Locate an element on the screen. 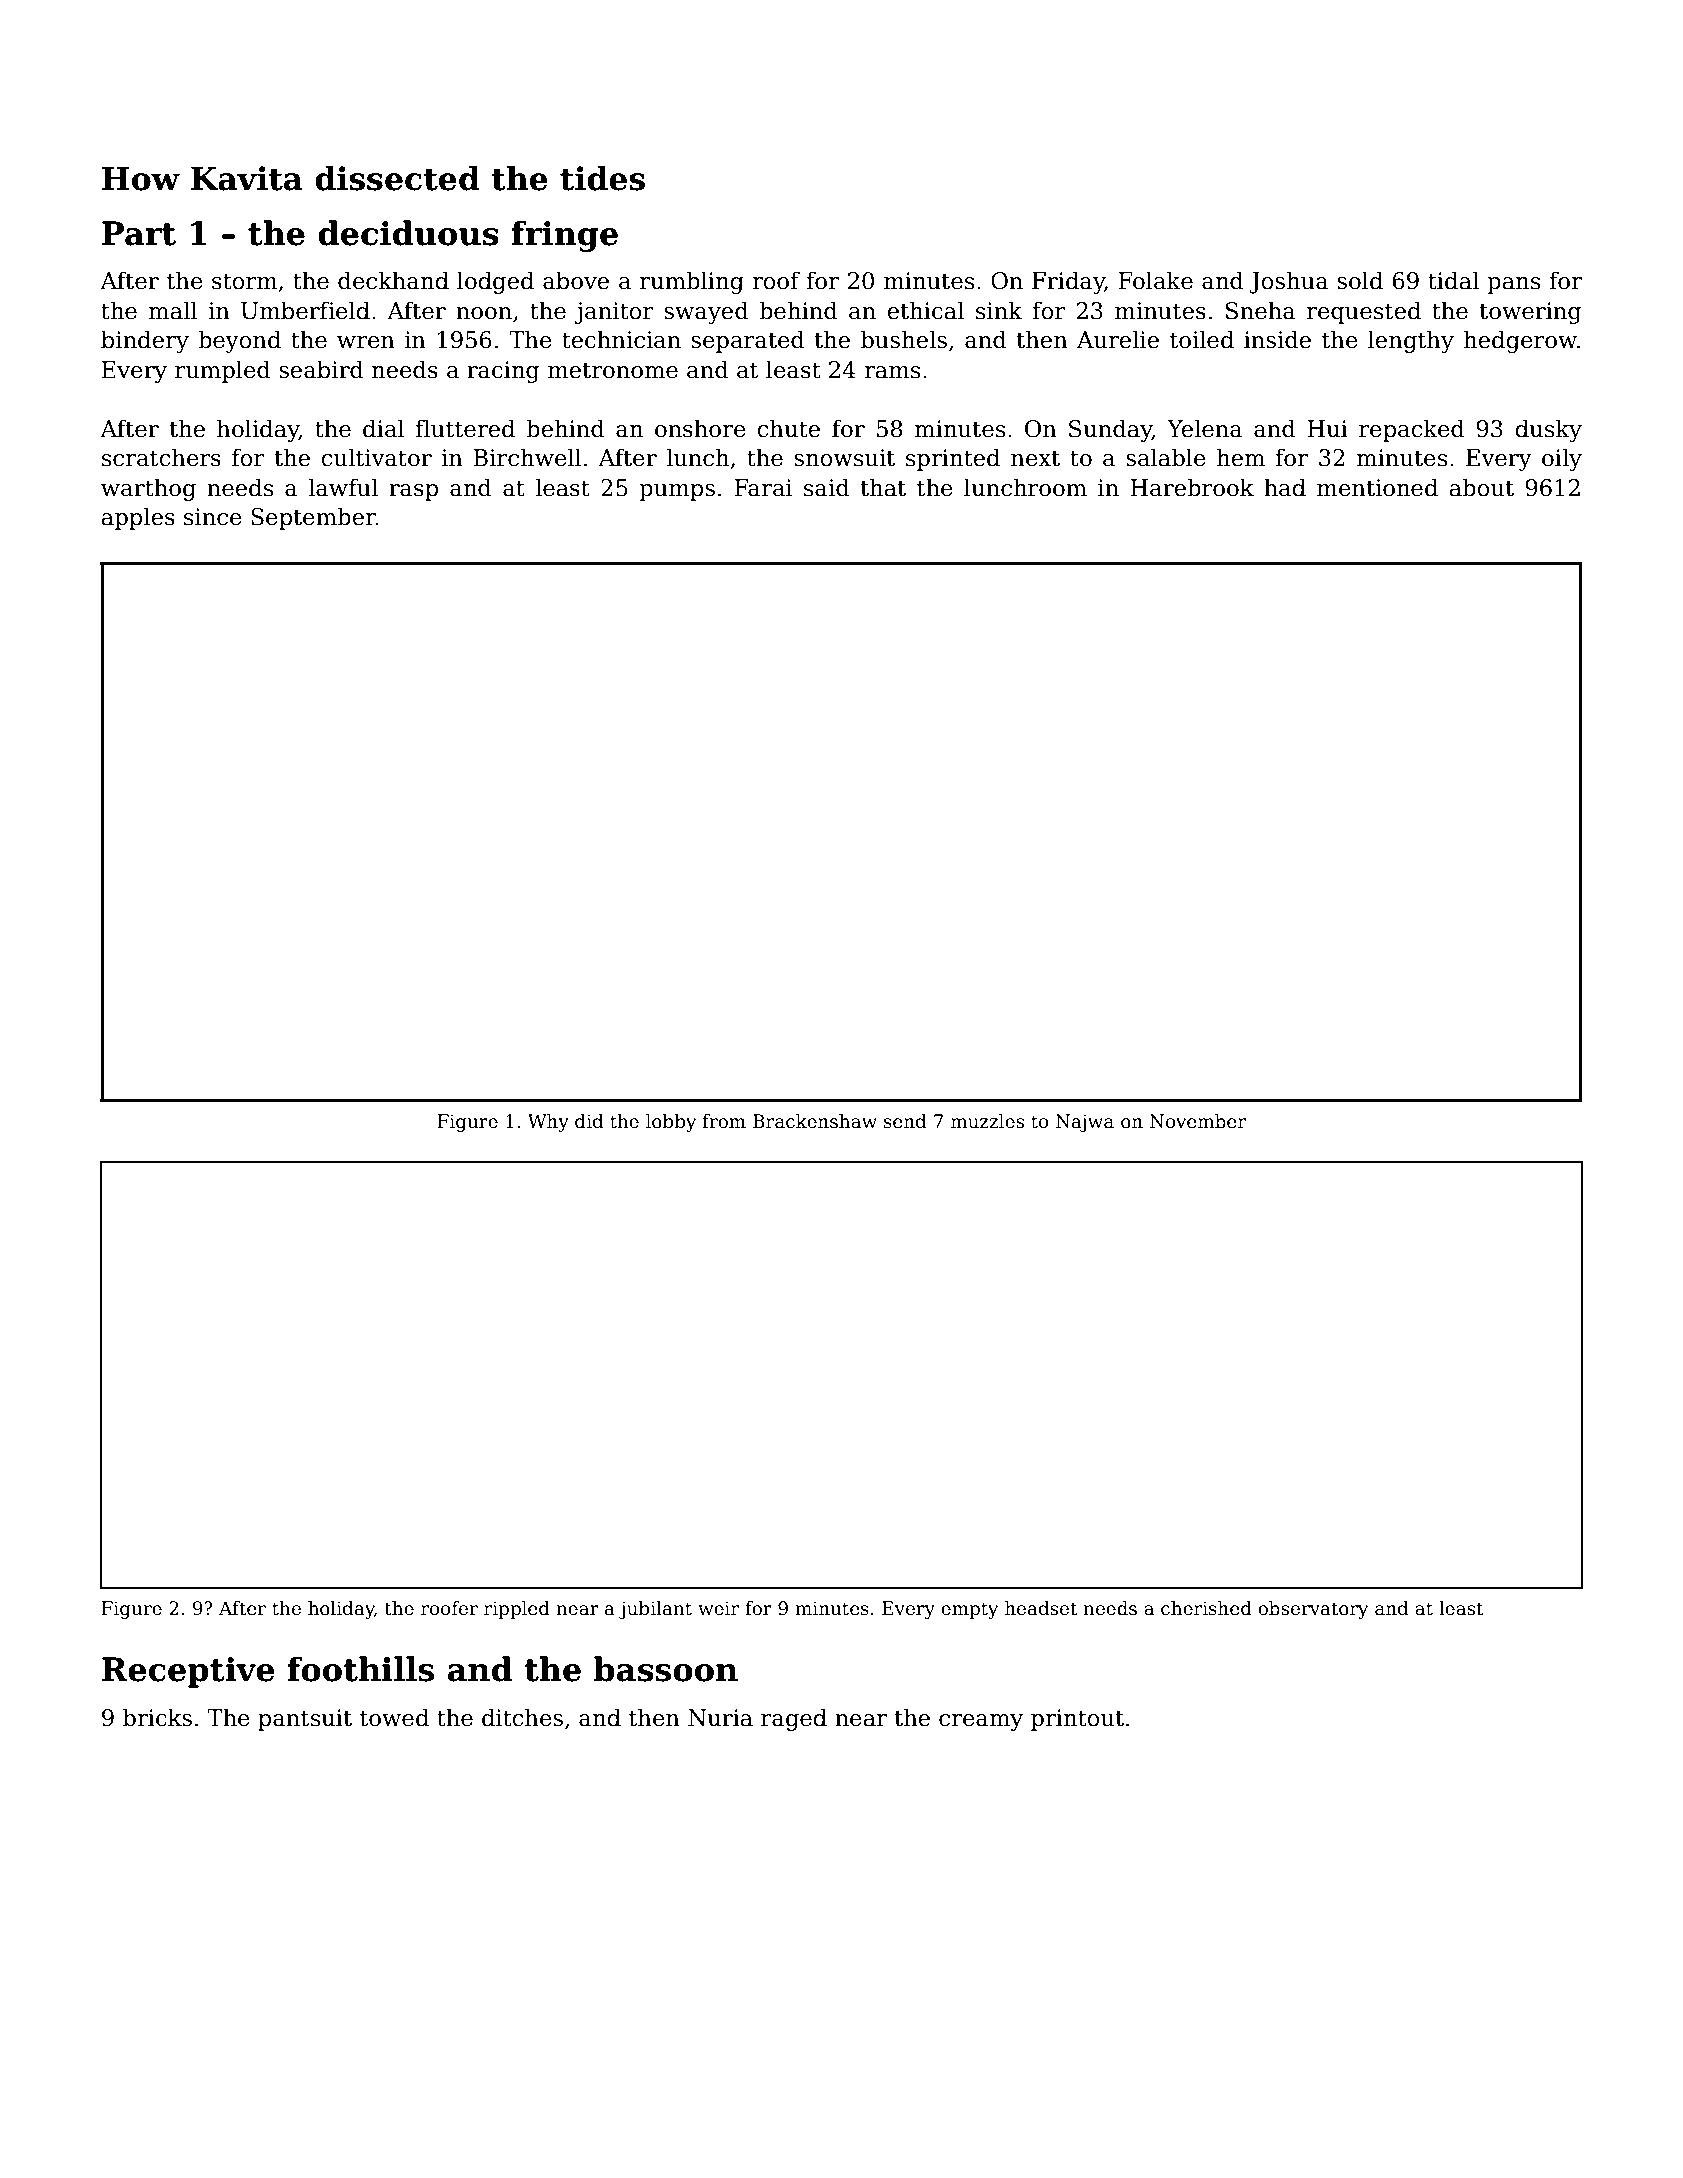 The width and height of the screenshot is (1683, 2178). Harebrook is located at coordinates (1192, 487).
